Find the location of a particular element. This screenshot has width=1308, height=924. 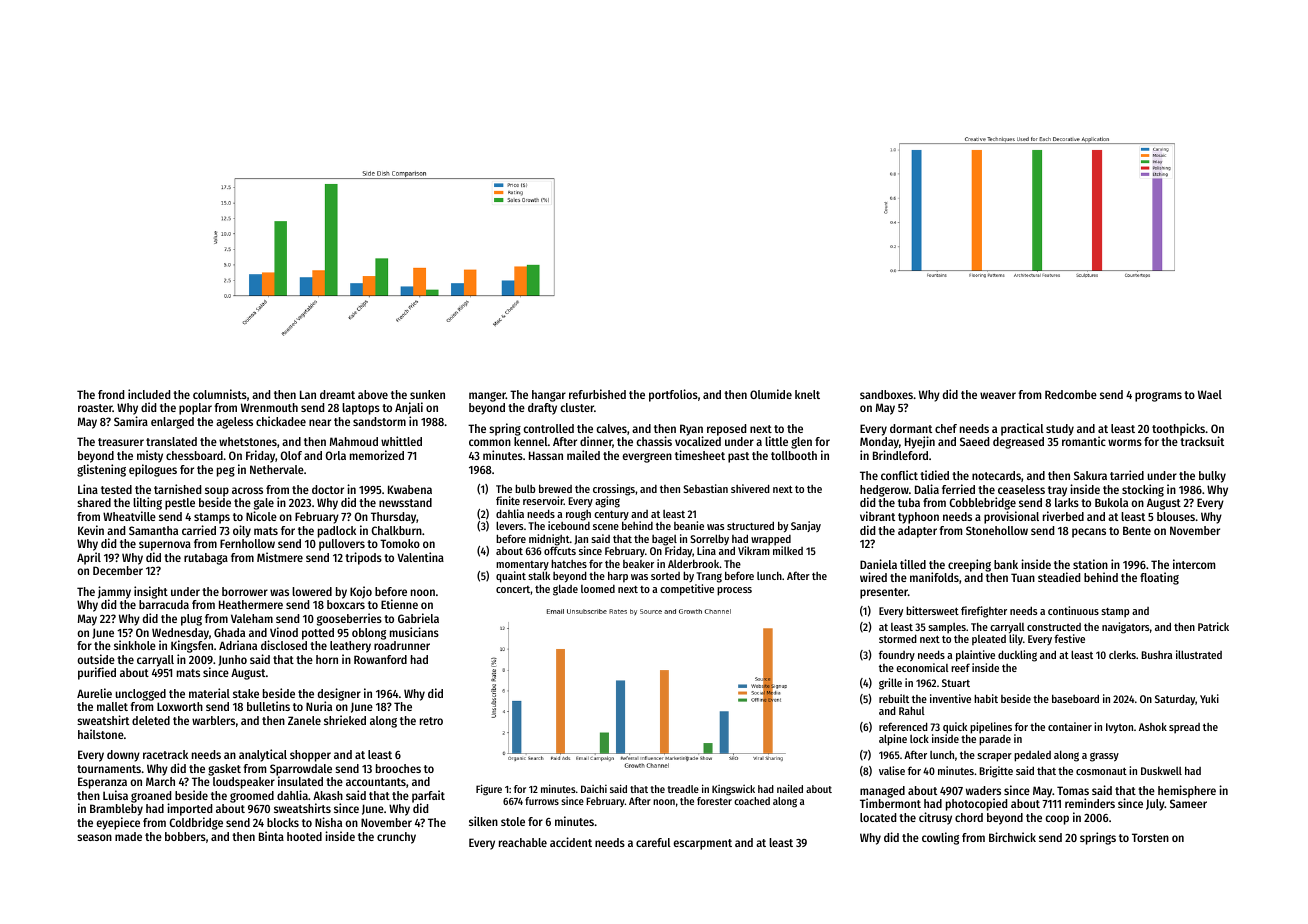

supernova is located at coordinates (165, 546).
